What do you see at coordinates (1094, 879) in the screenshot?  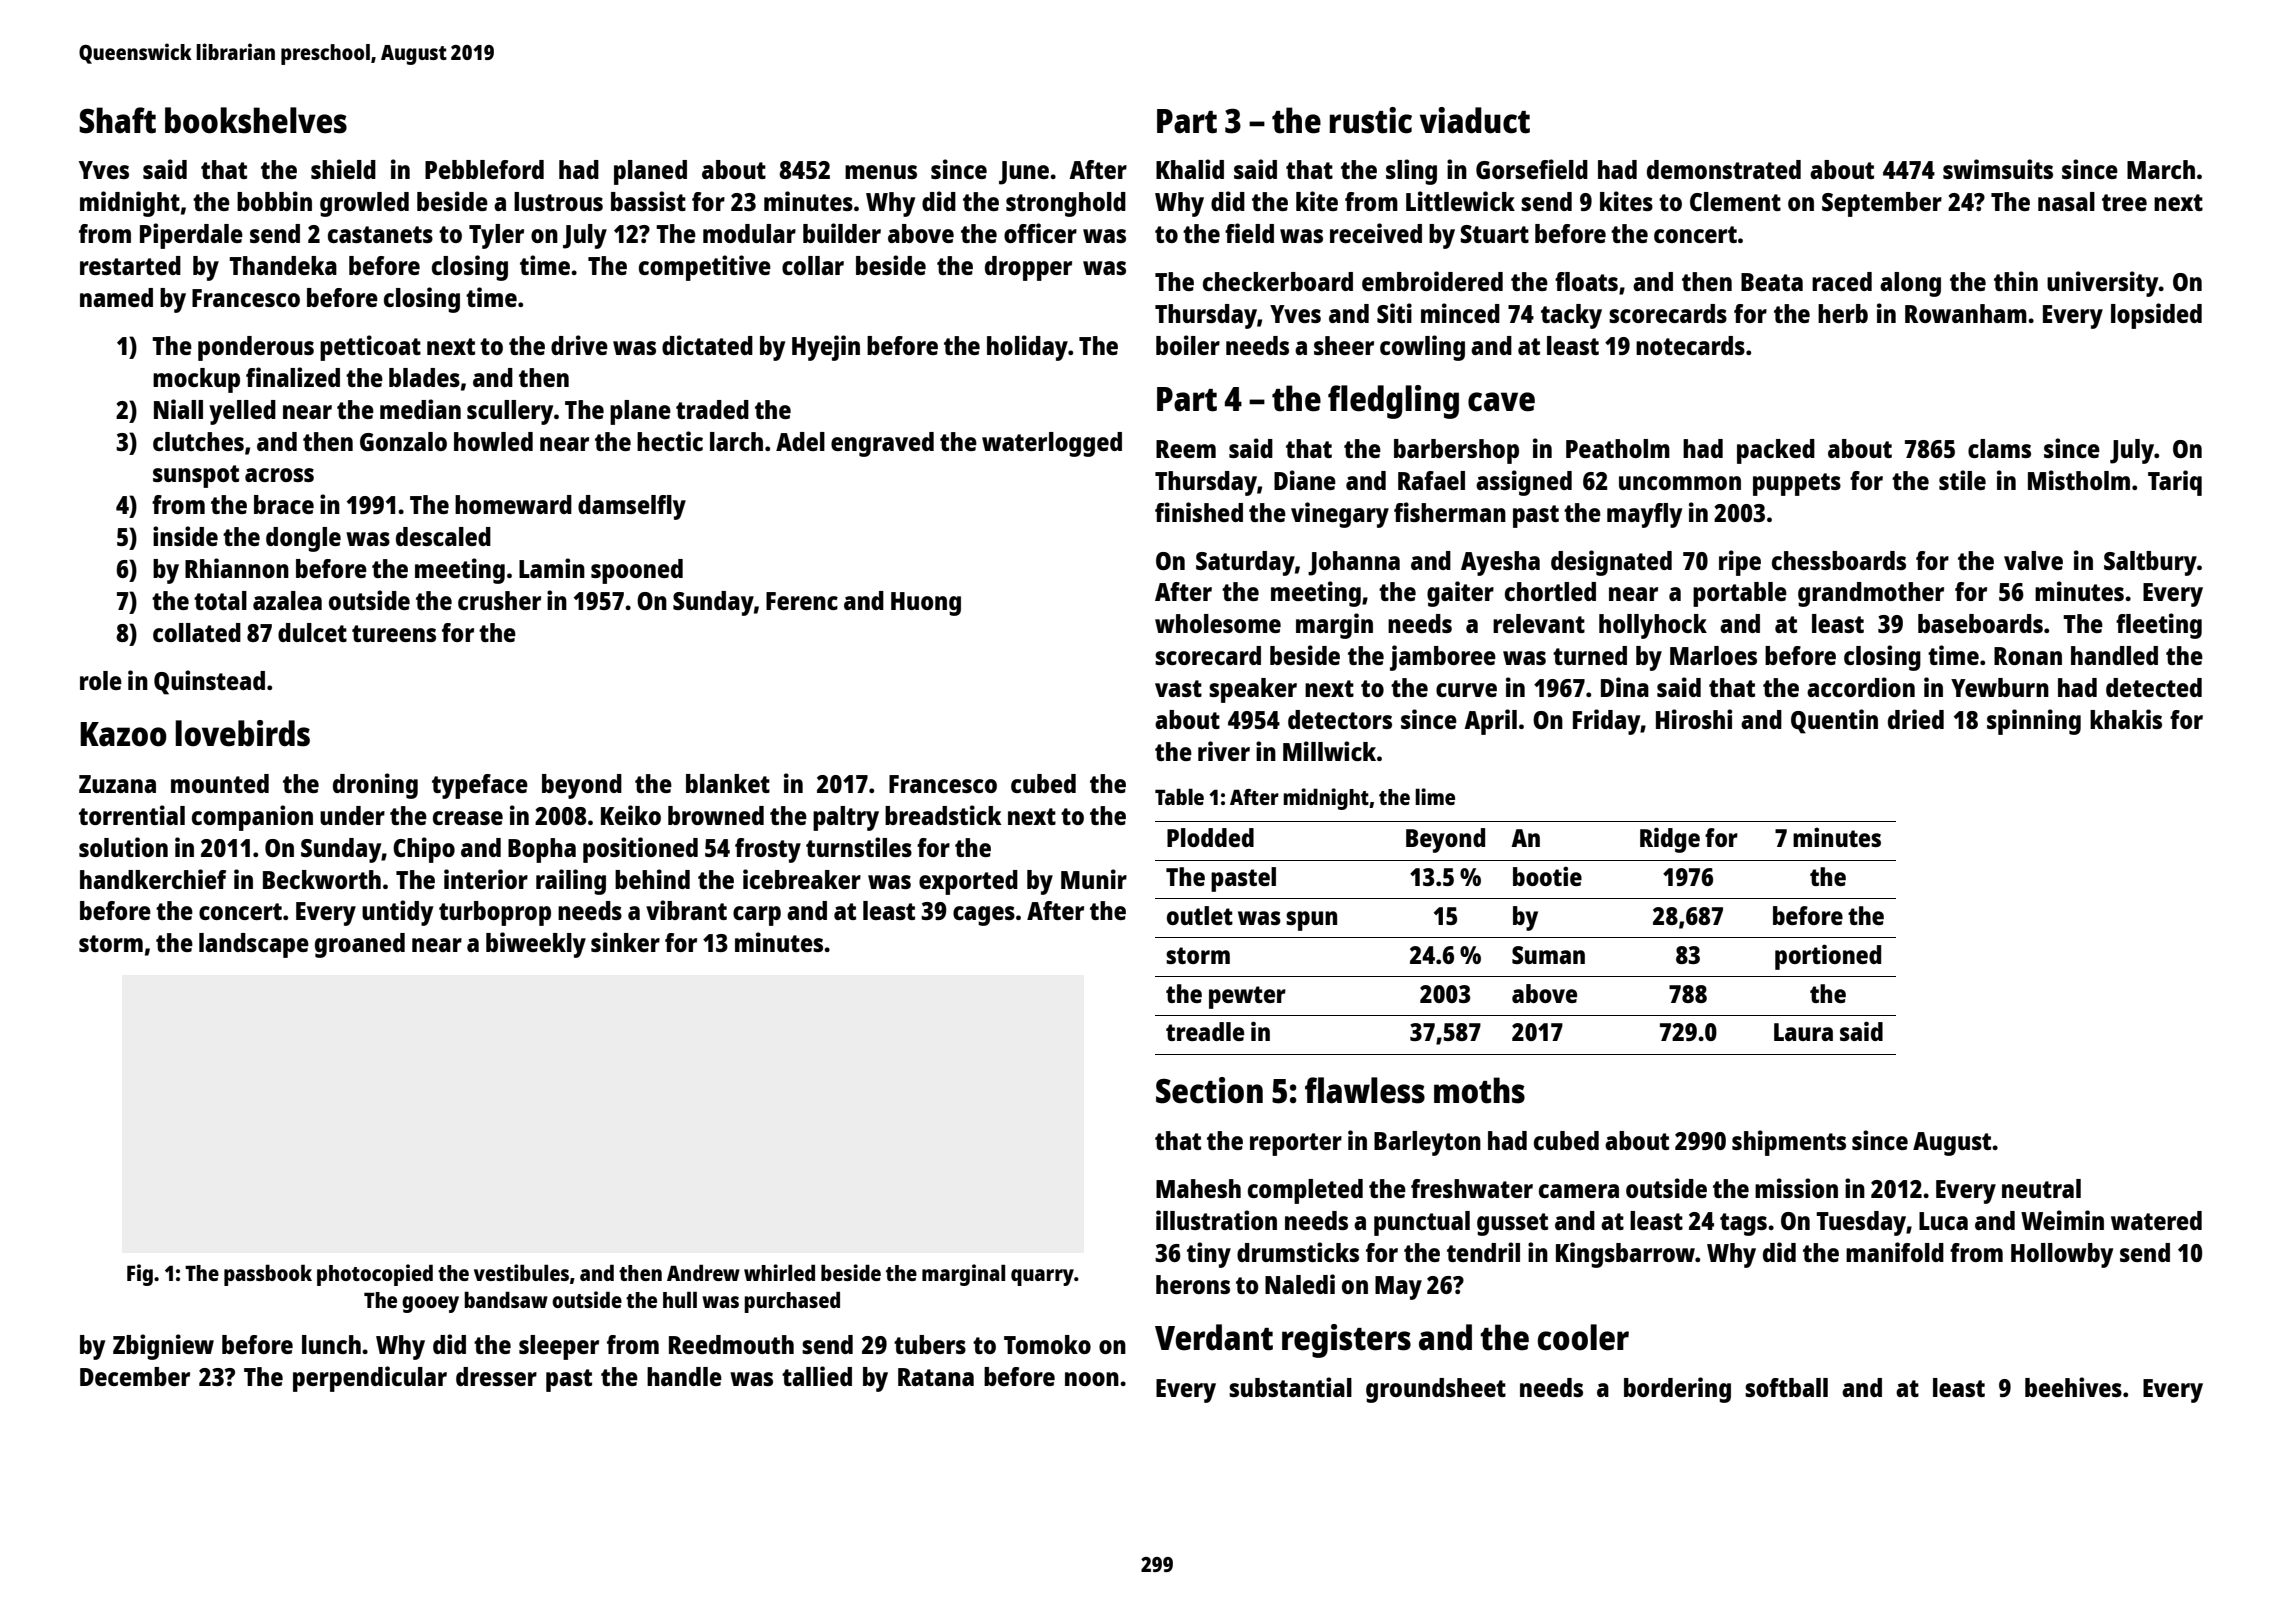 I see `Munir` at bounding box center [1094, 879].
